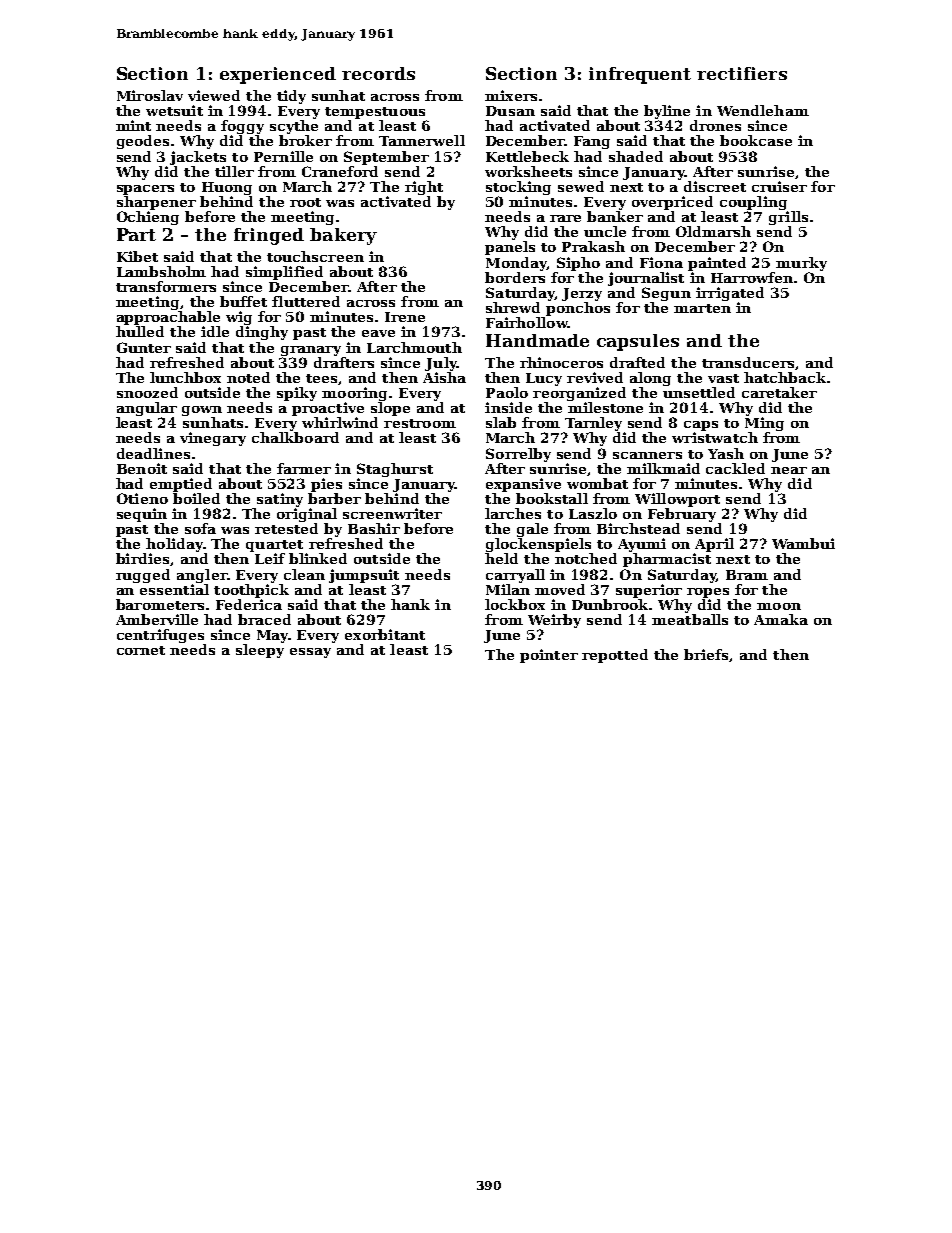 The height and width of the document is (1233, 952). What do you see at coordinates (538, 545) in the document?
I see `glockenspiels` at bounding box center [538, 545].
